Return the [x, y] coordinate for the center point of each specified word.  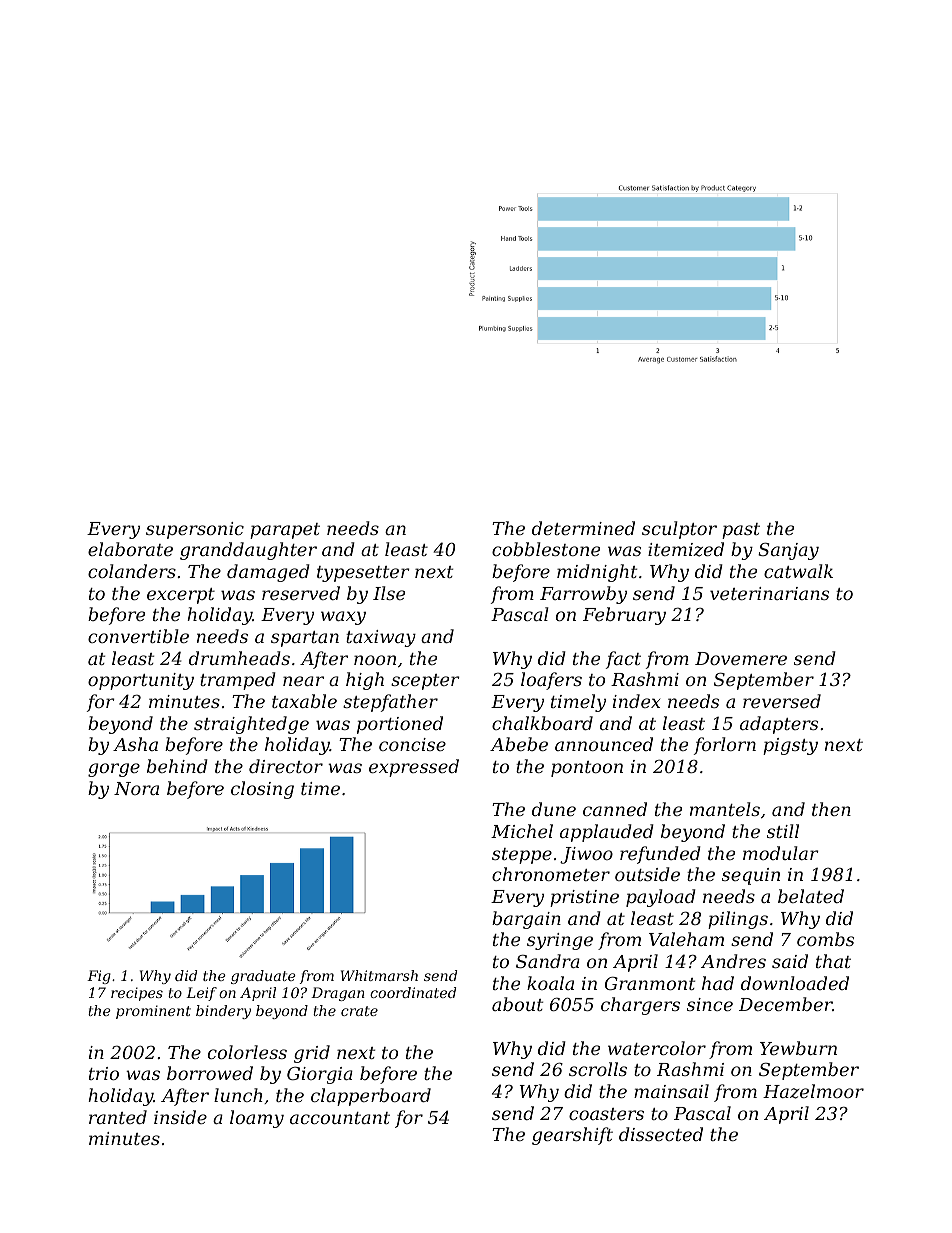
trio [104, 1073]
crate [359, 1011]
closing [262, 790]
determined [583, 528]
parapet [285, 531]
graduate [263, 977]
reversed [782, 701]
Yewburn [798, 1048]
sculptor [679, 530]
